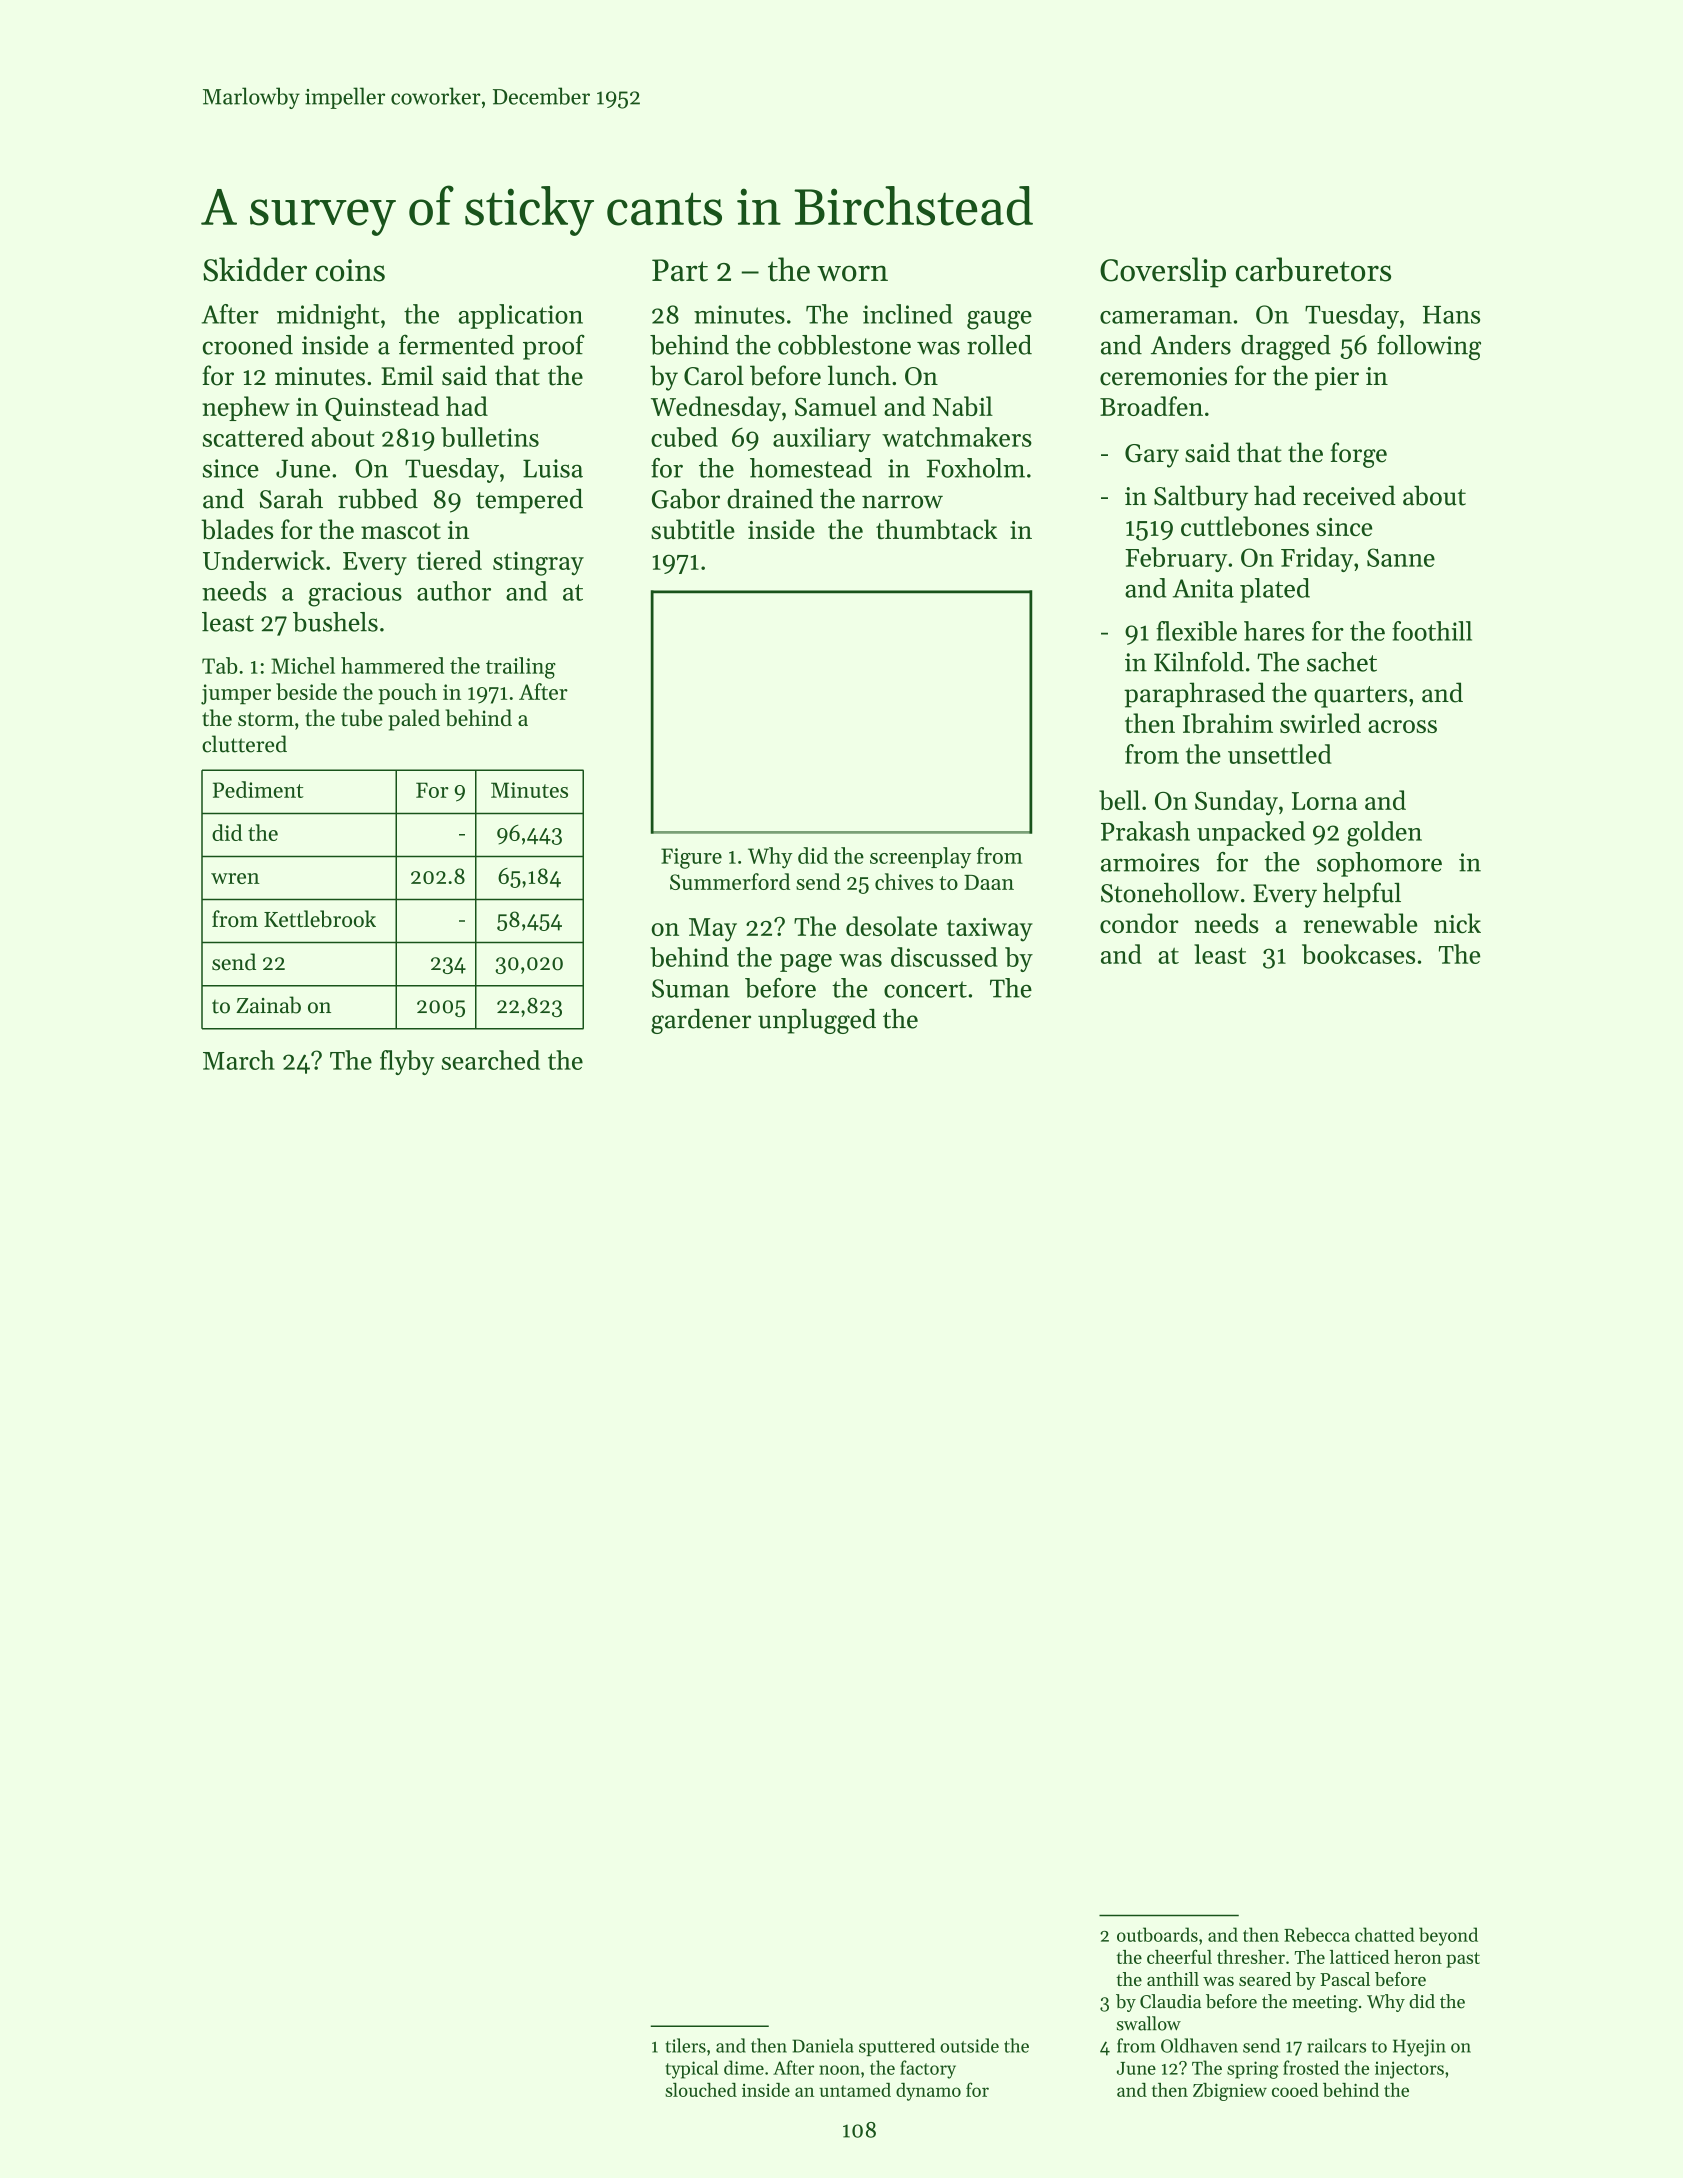 The width and height of the page is (1683, 2178). I want to click on March, so click(239, 1060).
